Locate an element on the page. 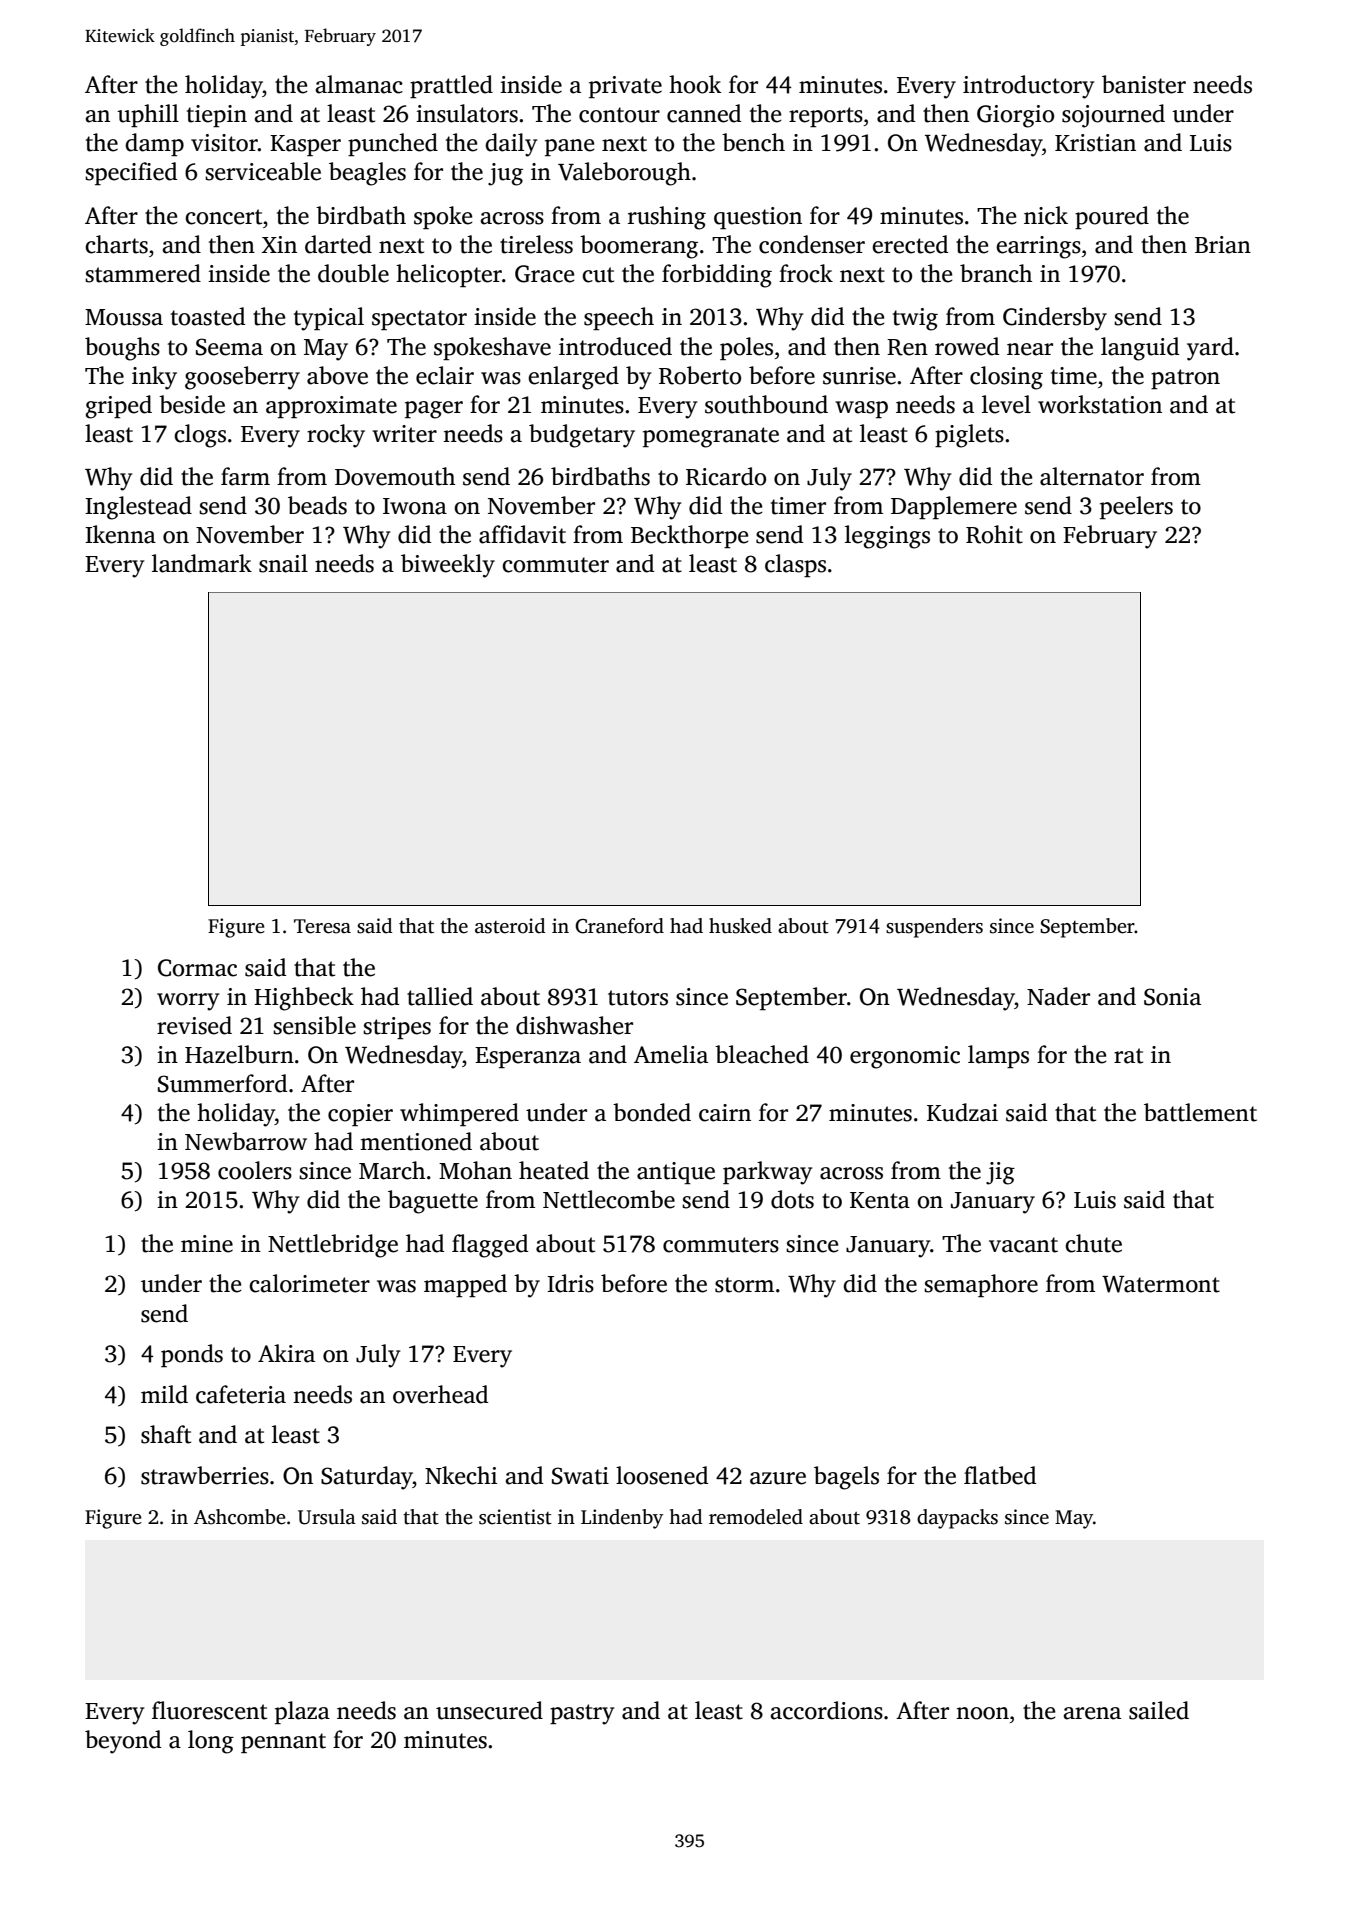  pastry is located at coordinates (582, 1714).
